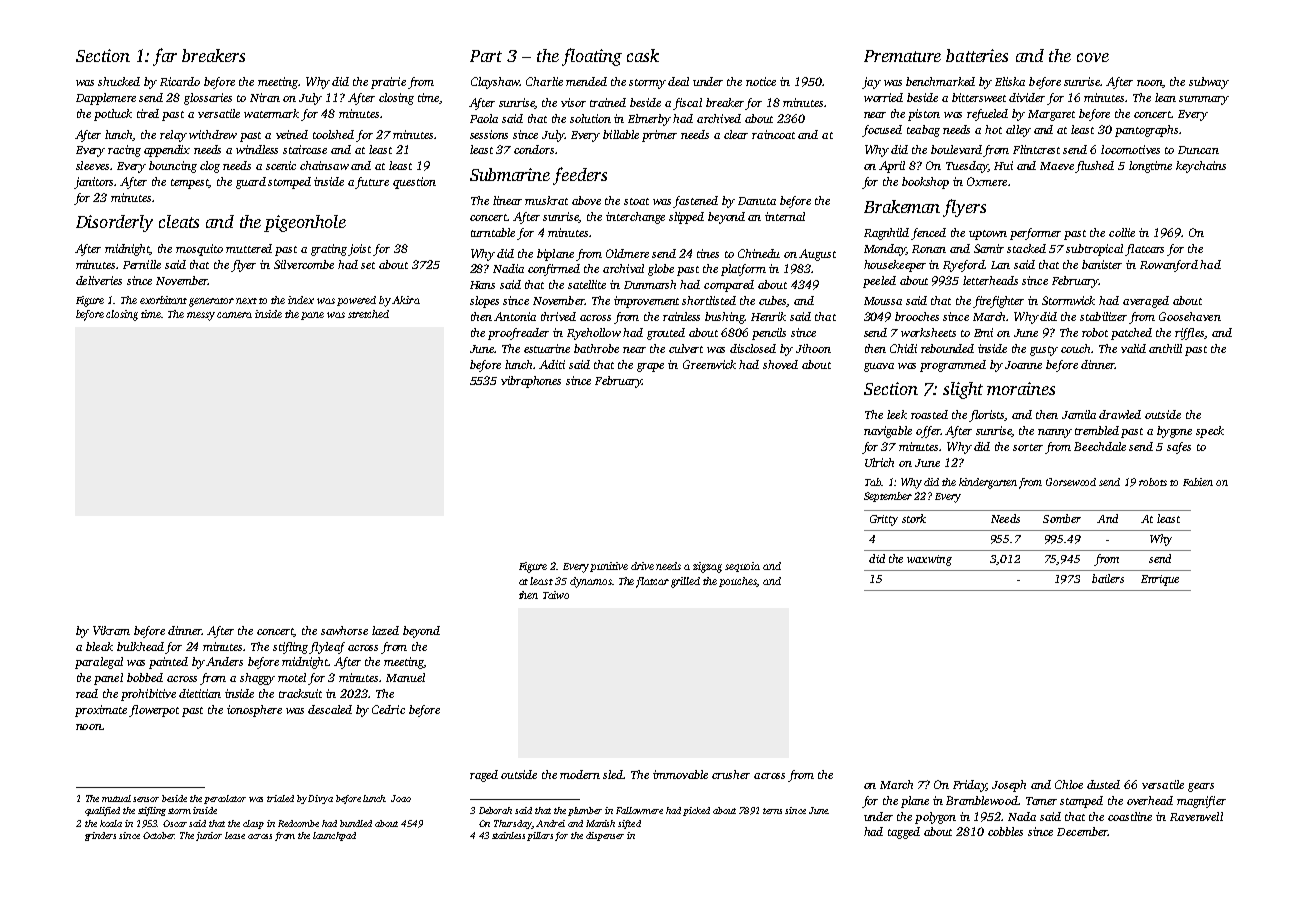 This page has width=1308, height=924. Describe the element at coordinates (643, 55) in the page. I see `cask` at that location.
